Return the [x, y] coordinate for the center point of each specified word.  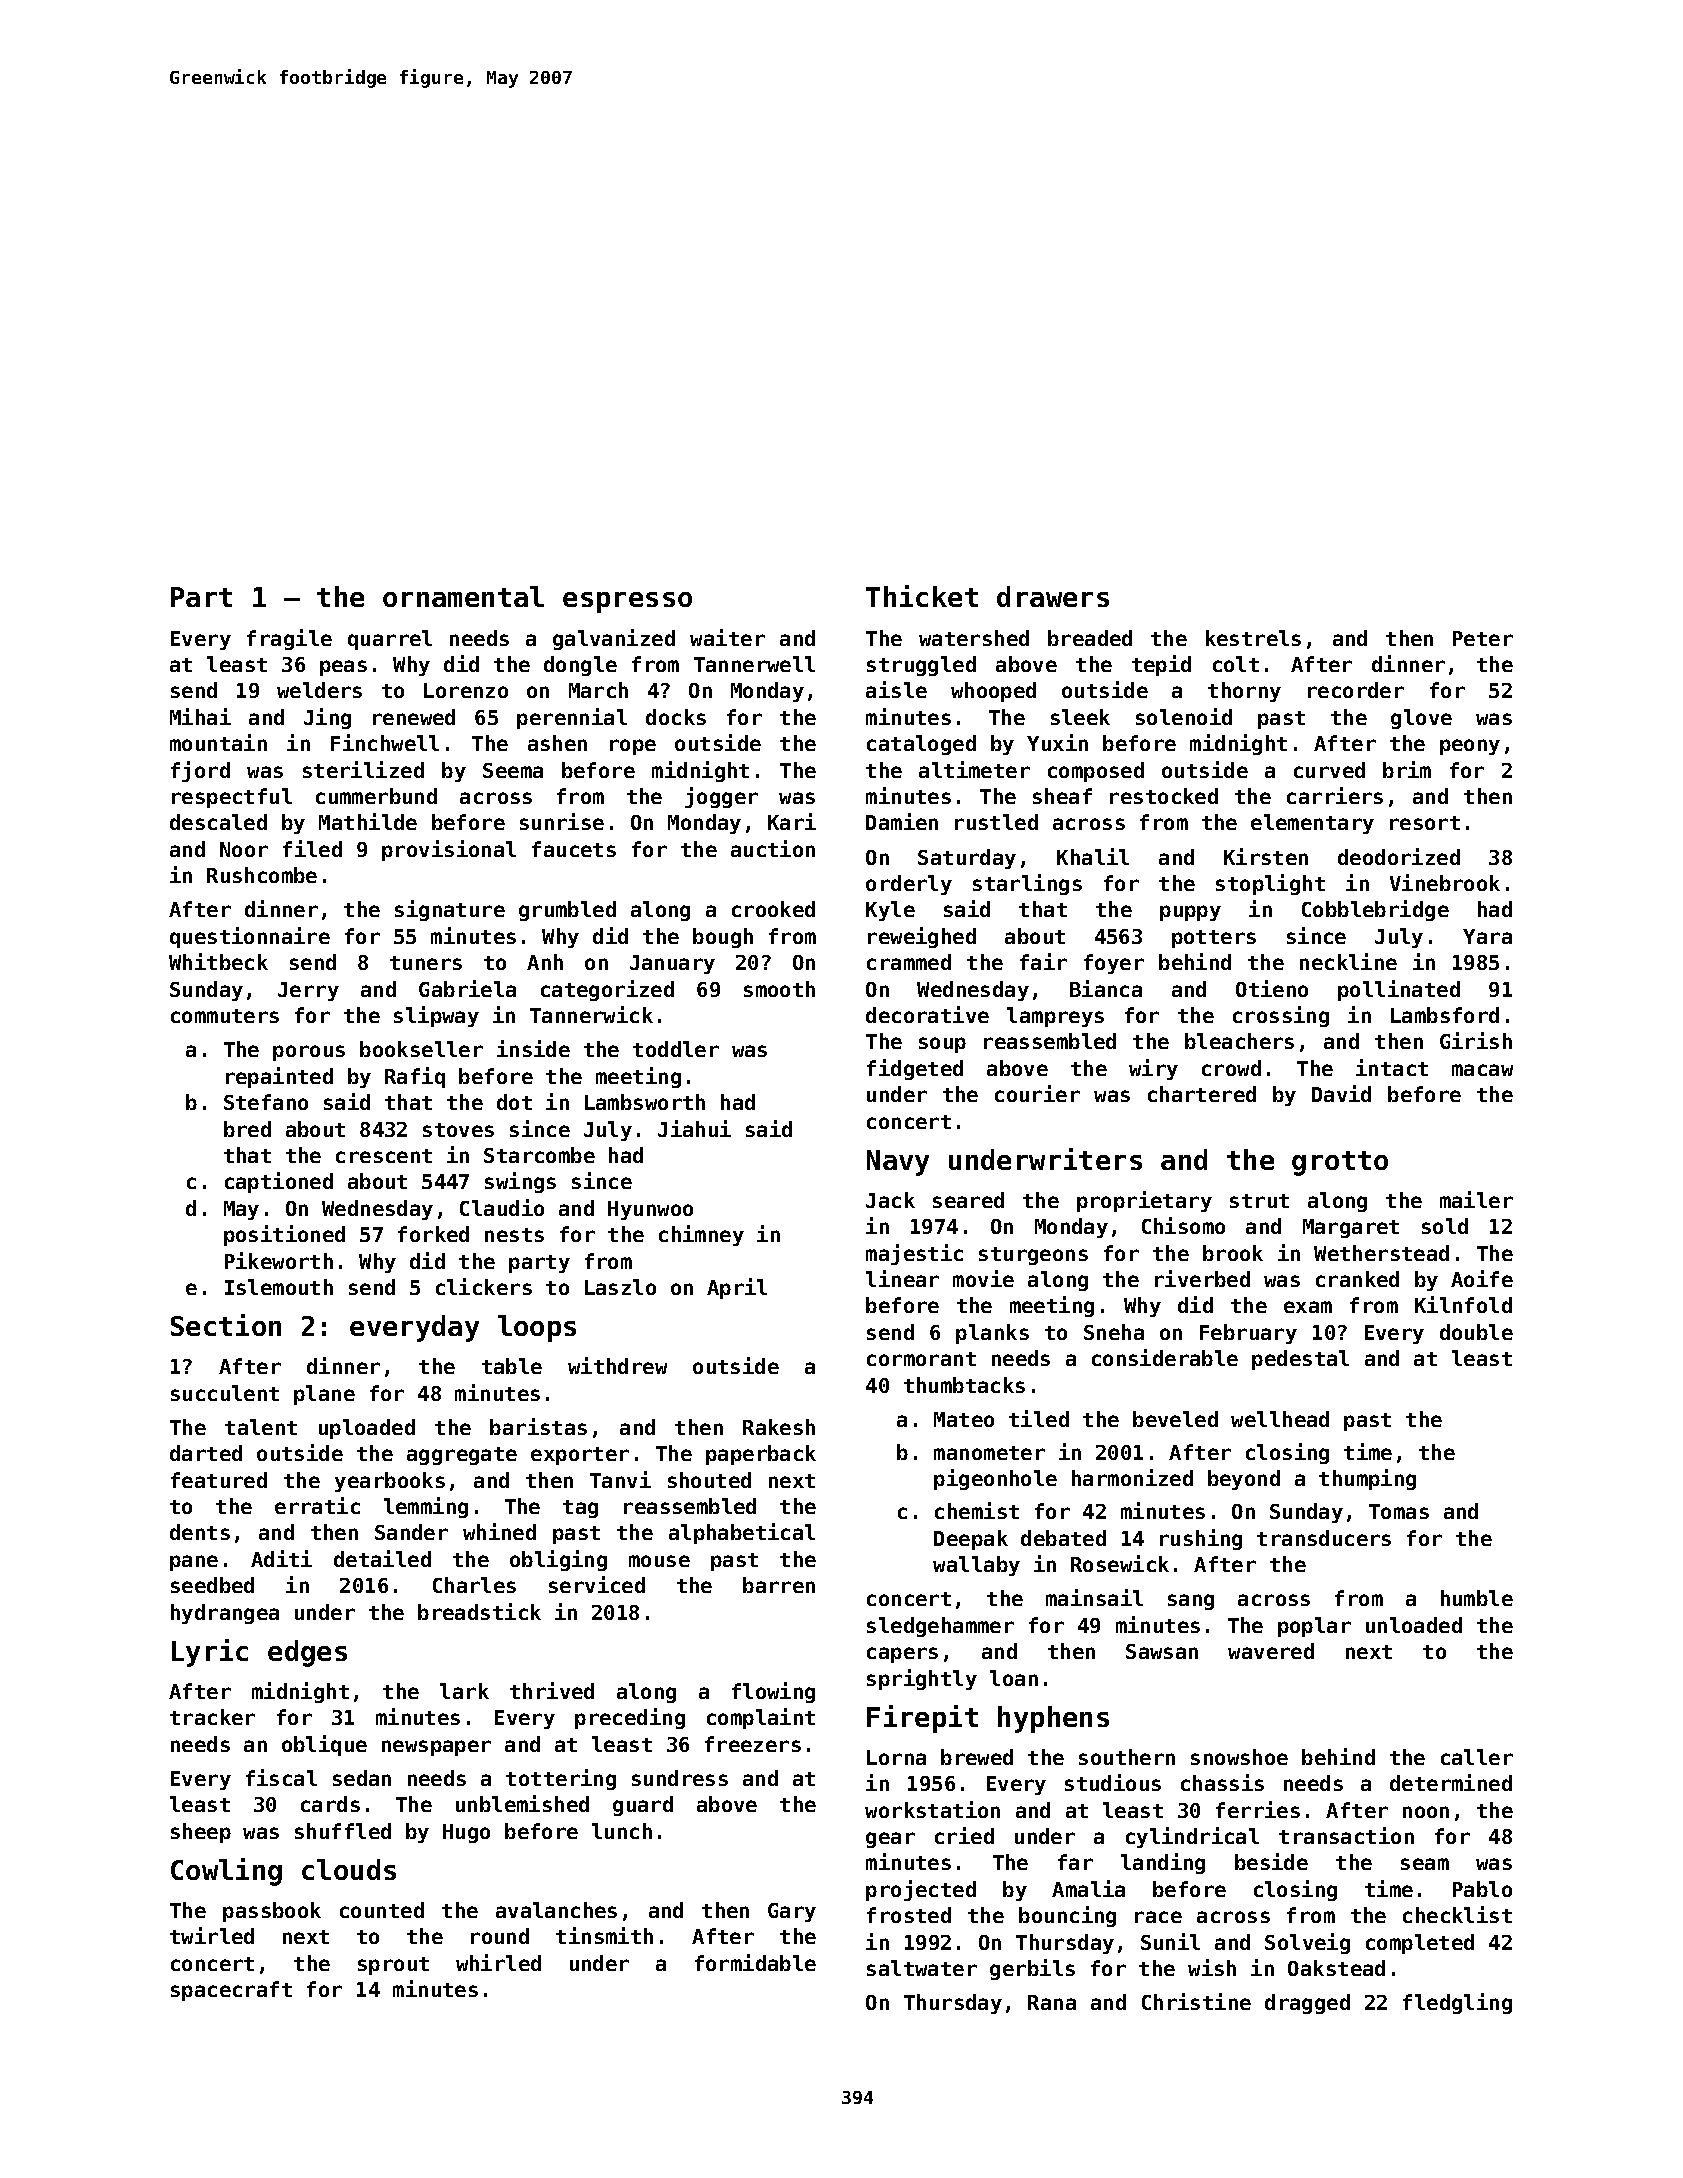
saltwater [922, 1968]
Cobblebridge [1375, 910]
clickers [484, 1286]
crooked [773, 909]
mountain [218, 742]
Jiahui [694, 1128]
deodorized [1399, 856]
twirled [212, 1935]
